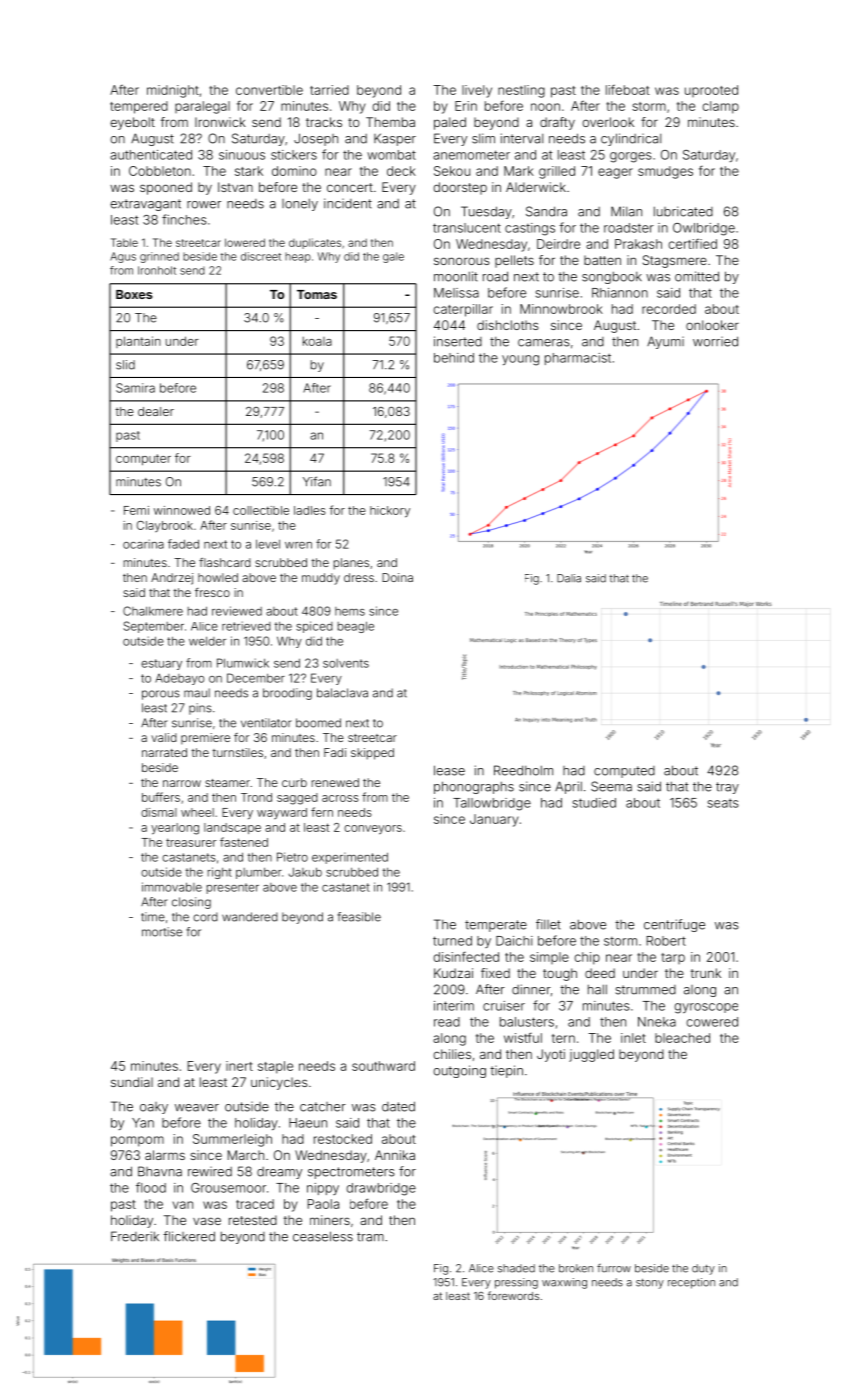 The image size is (849, 1400). What do you see at coordinates (350, 611) in the document?
I see `hems` at bounding box center [350, 611].
